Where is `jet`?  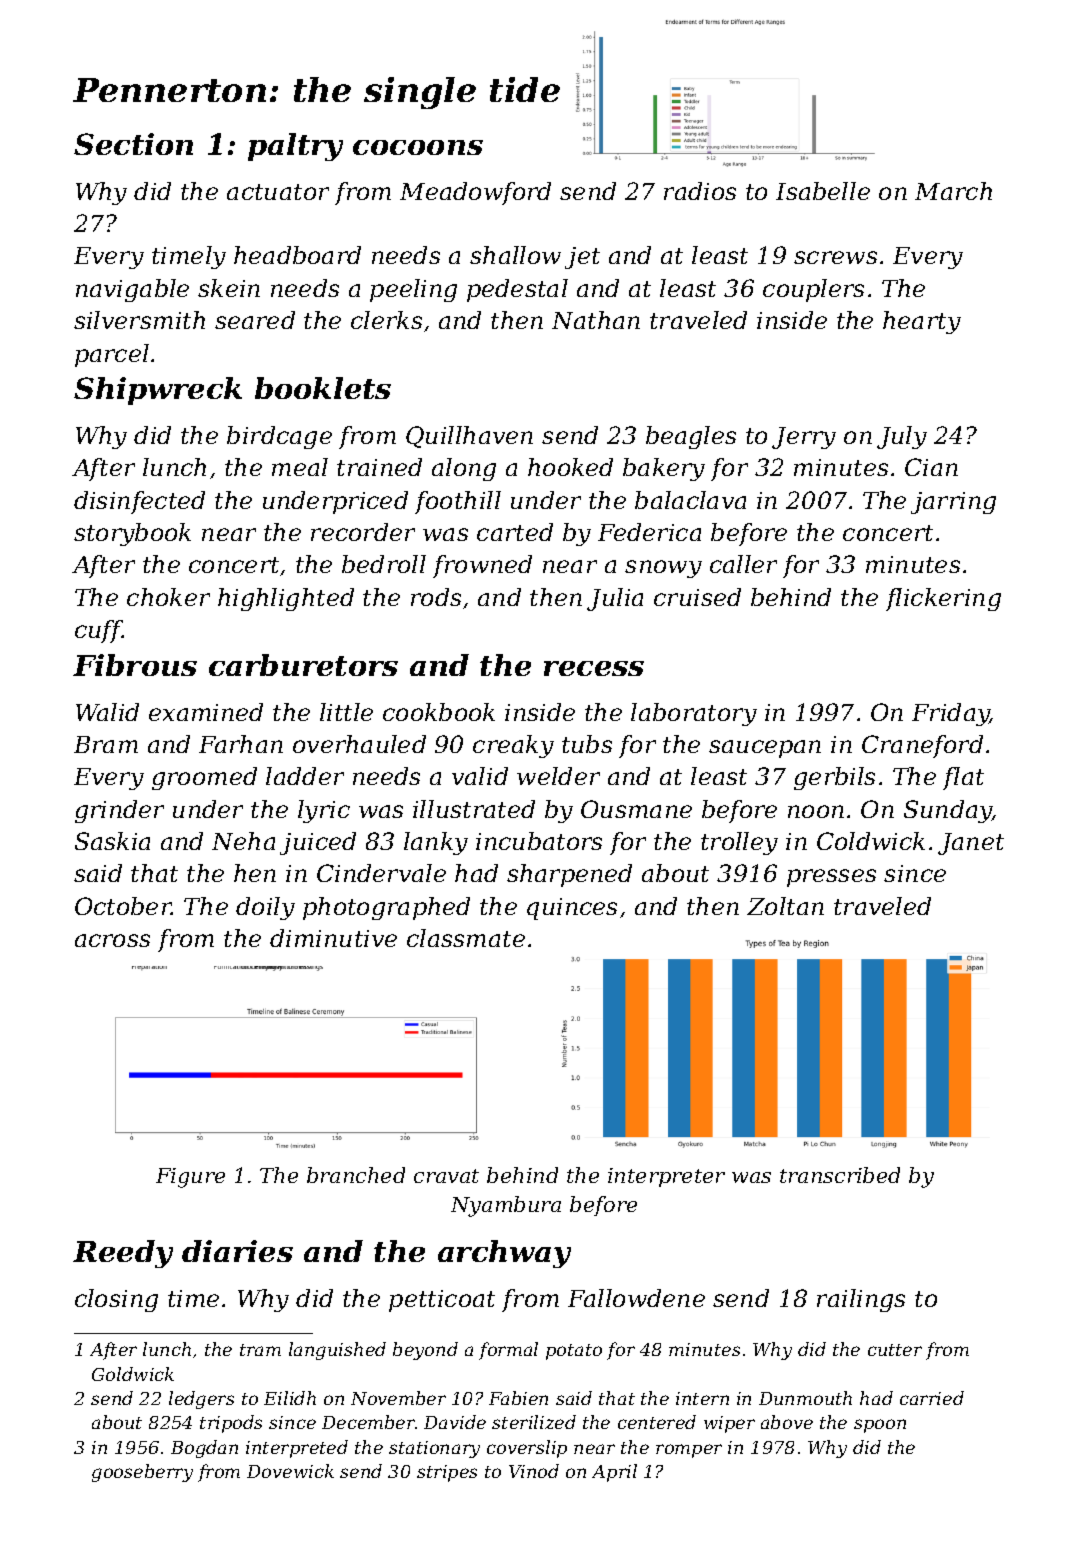 jet is located at coordinates (582, 258).
